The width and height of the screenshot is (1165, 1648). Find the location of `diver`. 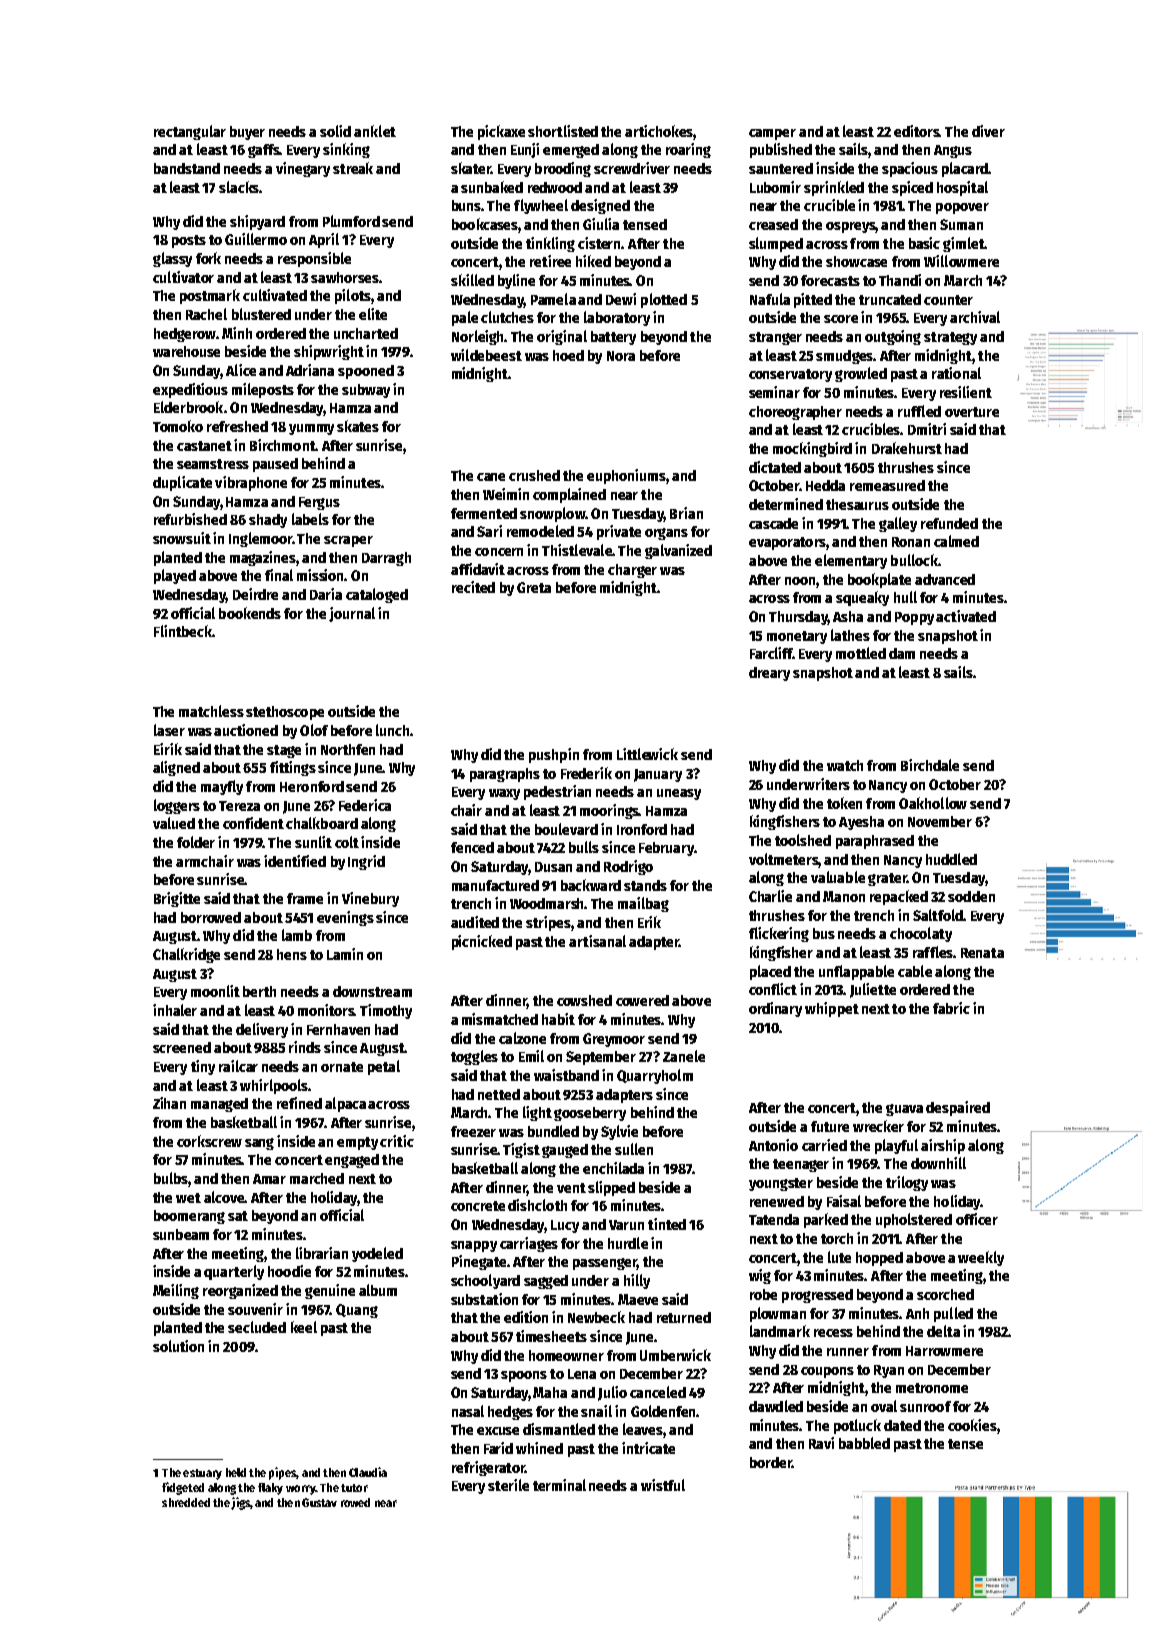

diver is located at coordinates (988, 131).
